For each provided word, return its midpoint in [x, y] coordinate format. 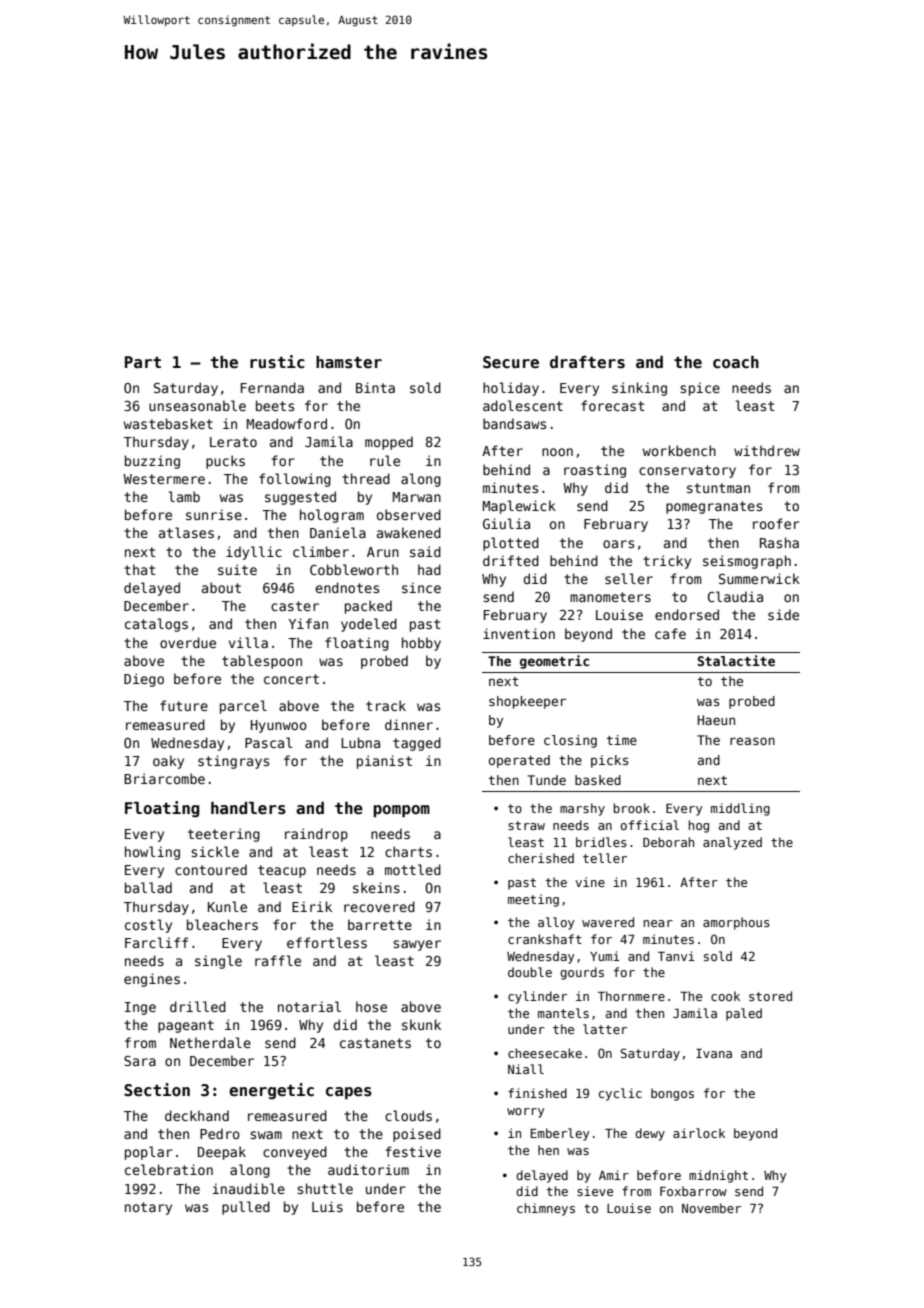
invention [519, 633]
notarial [309, 1006]
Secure [511, 362]
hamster [349, 362]
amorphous [736, 923]
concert [291, 679]
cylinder [537, 997]
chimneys [546, 1209]
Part [143, 362]
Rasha [779, 542]
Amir [614, 1175]
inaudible [249, 1188]
